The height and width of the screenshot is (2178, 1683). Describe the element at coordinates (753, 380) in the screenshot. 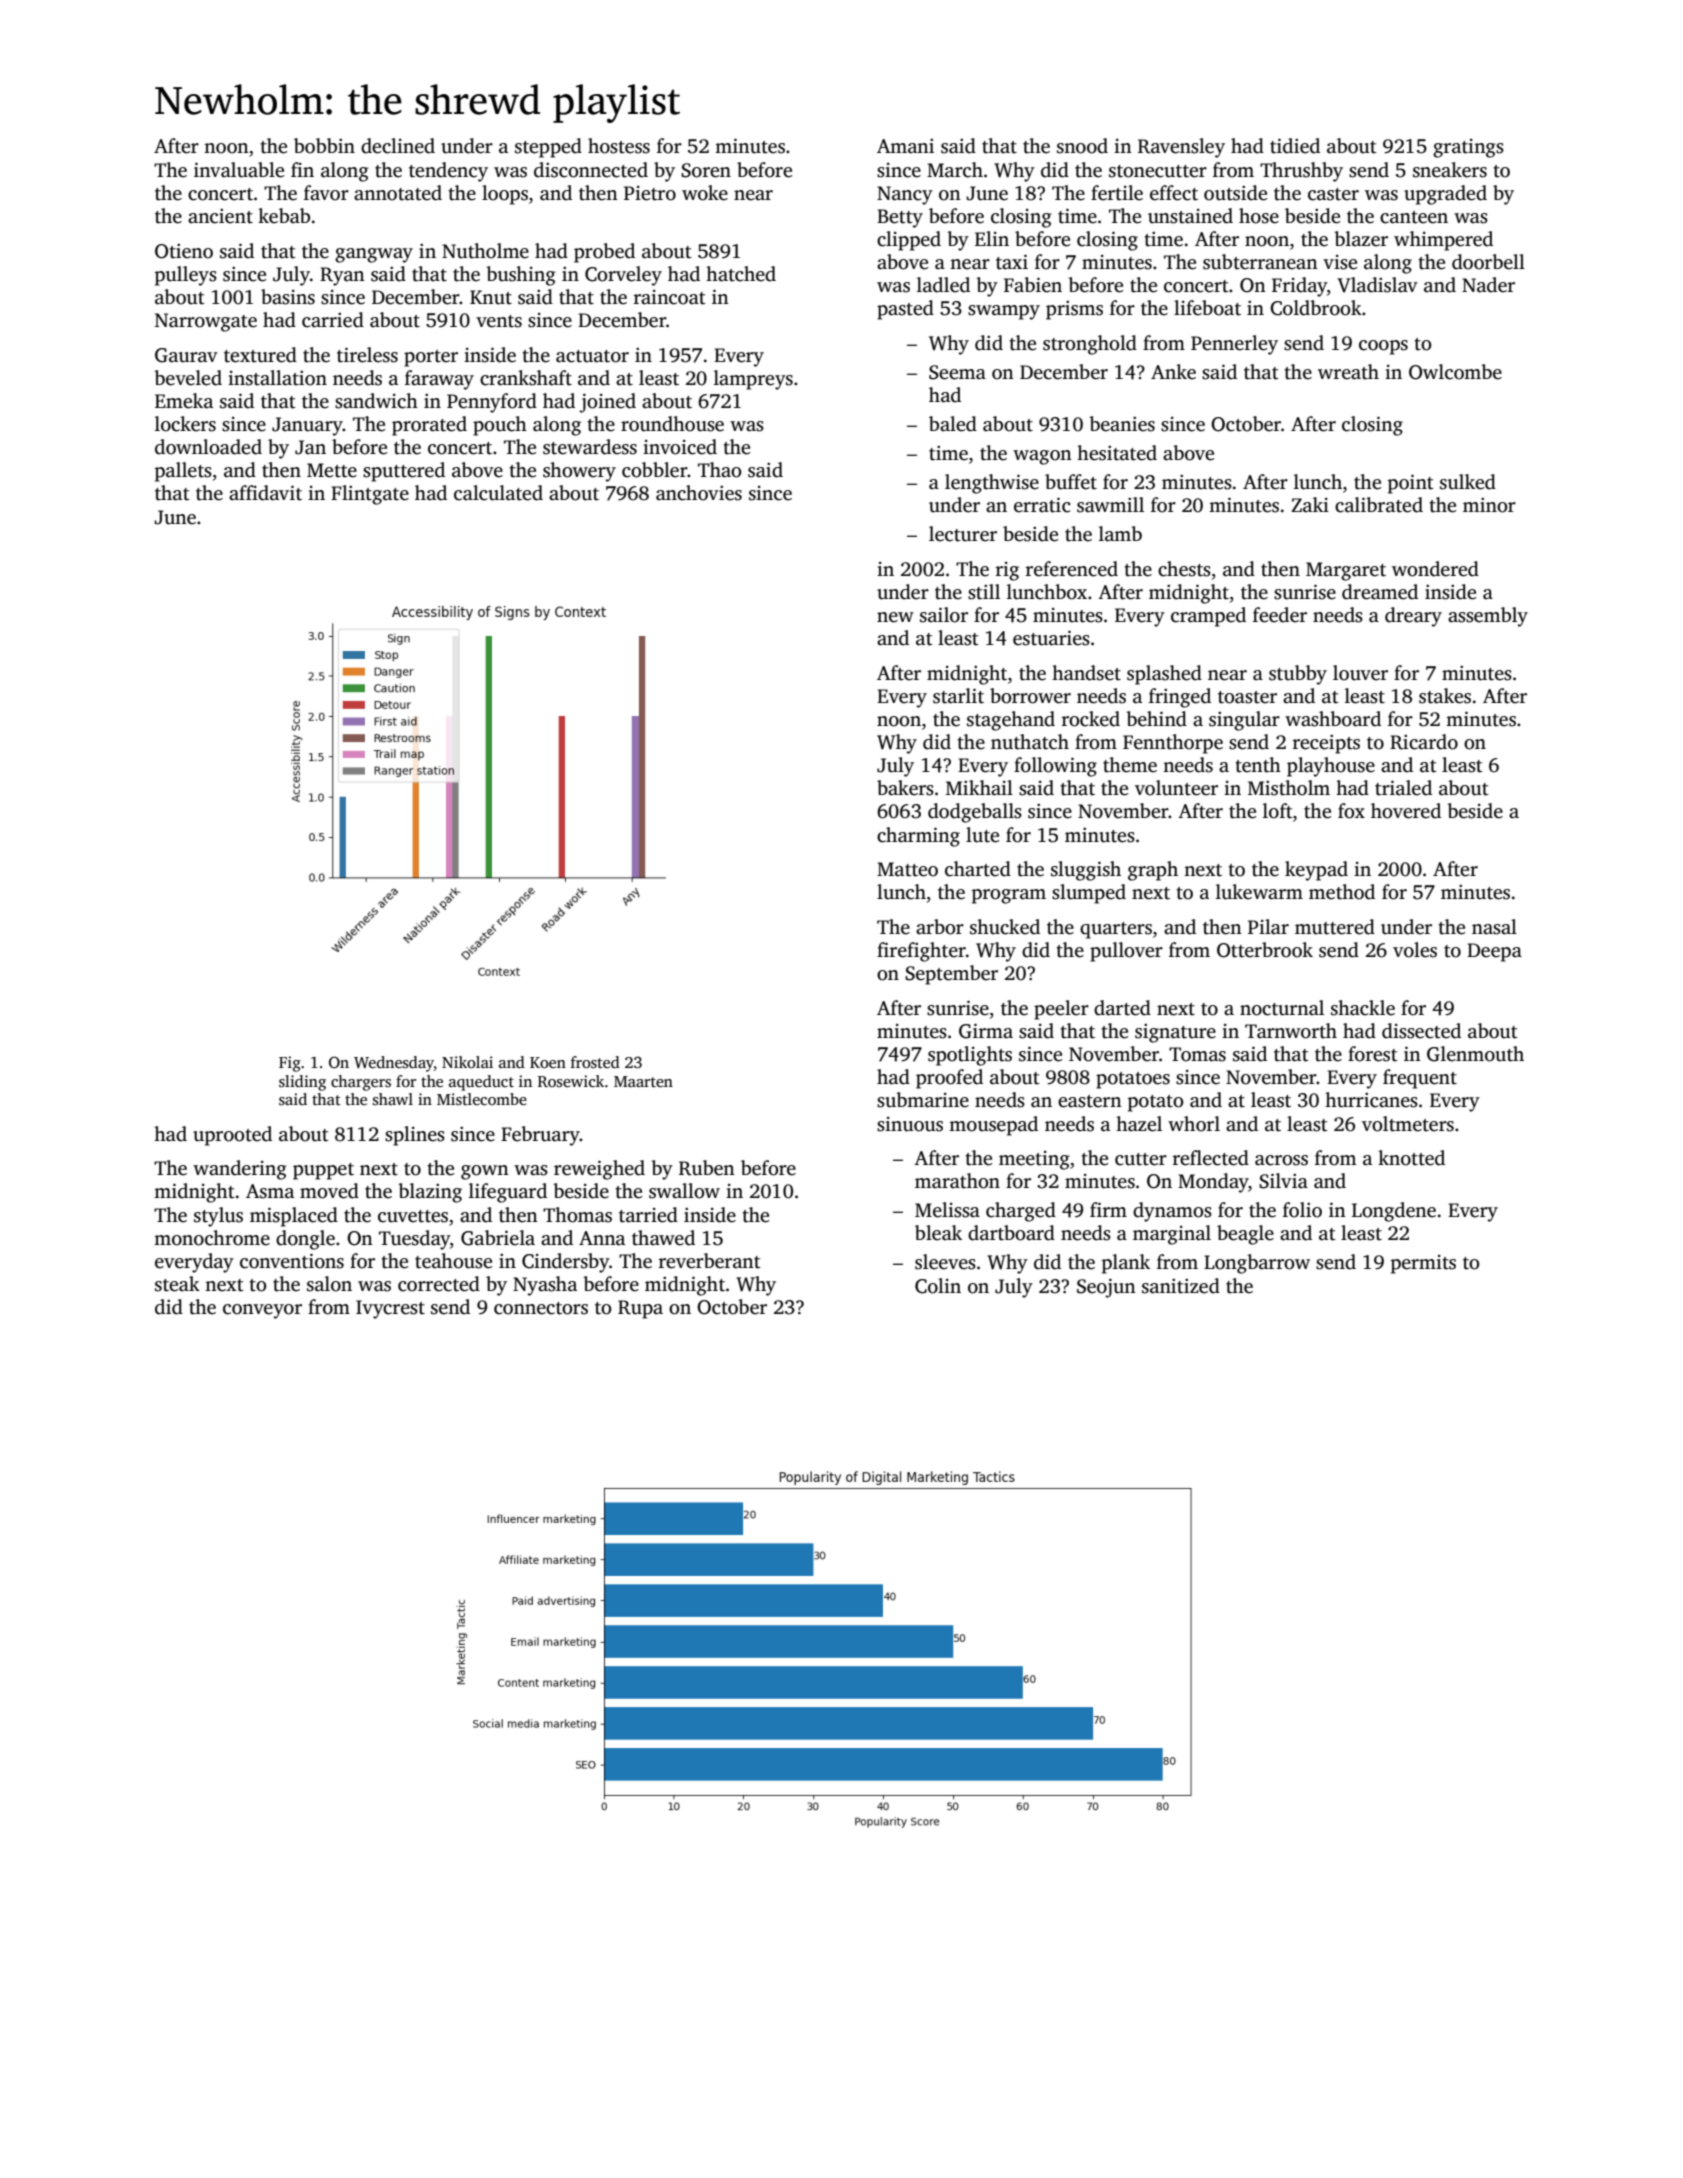

I see `lampreys` at that location.
